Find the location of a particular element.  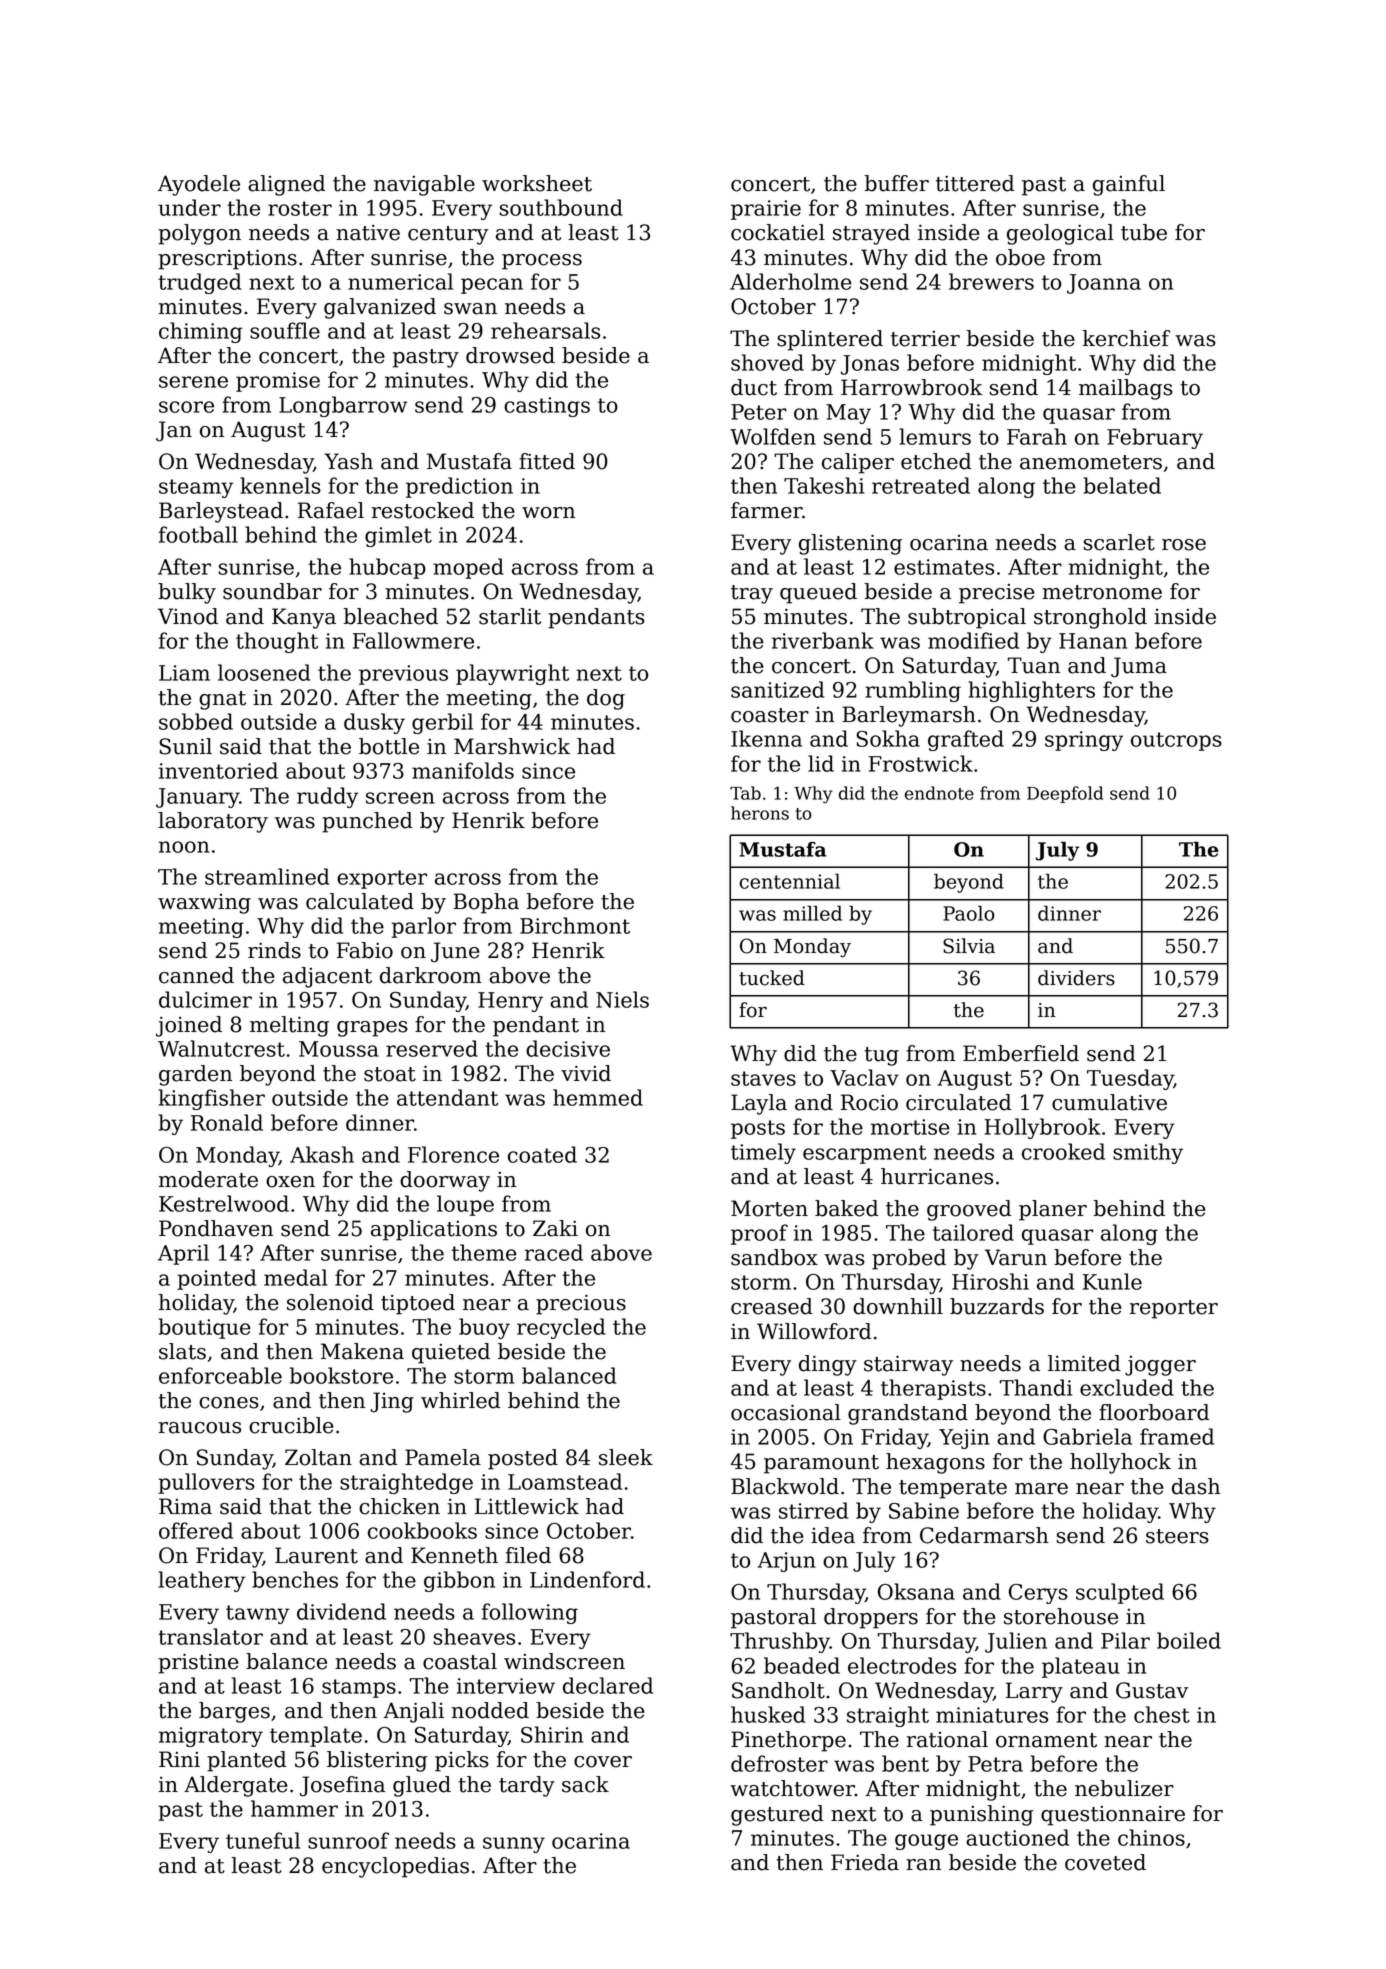

Hollybrook is located at coordinates (1042, 1128).
